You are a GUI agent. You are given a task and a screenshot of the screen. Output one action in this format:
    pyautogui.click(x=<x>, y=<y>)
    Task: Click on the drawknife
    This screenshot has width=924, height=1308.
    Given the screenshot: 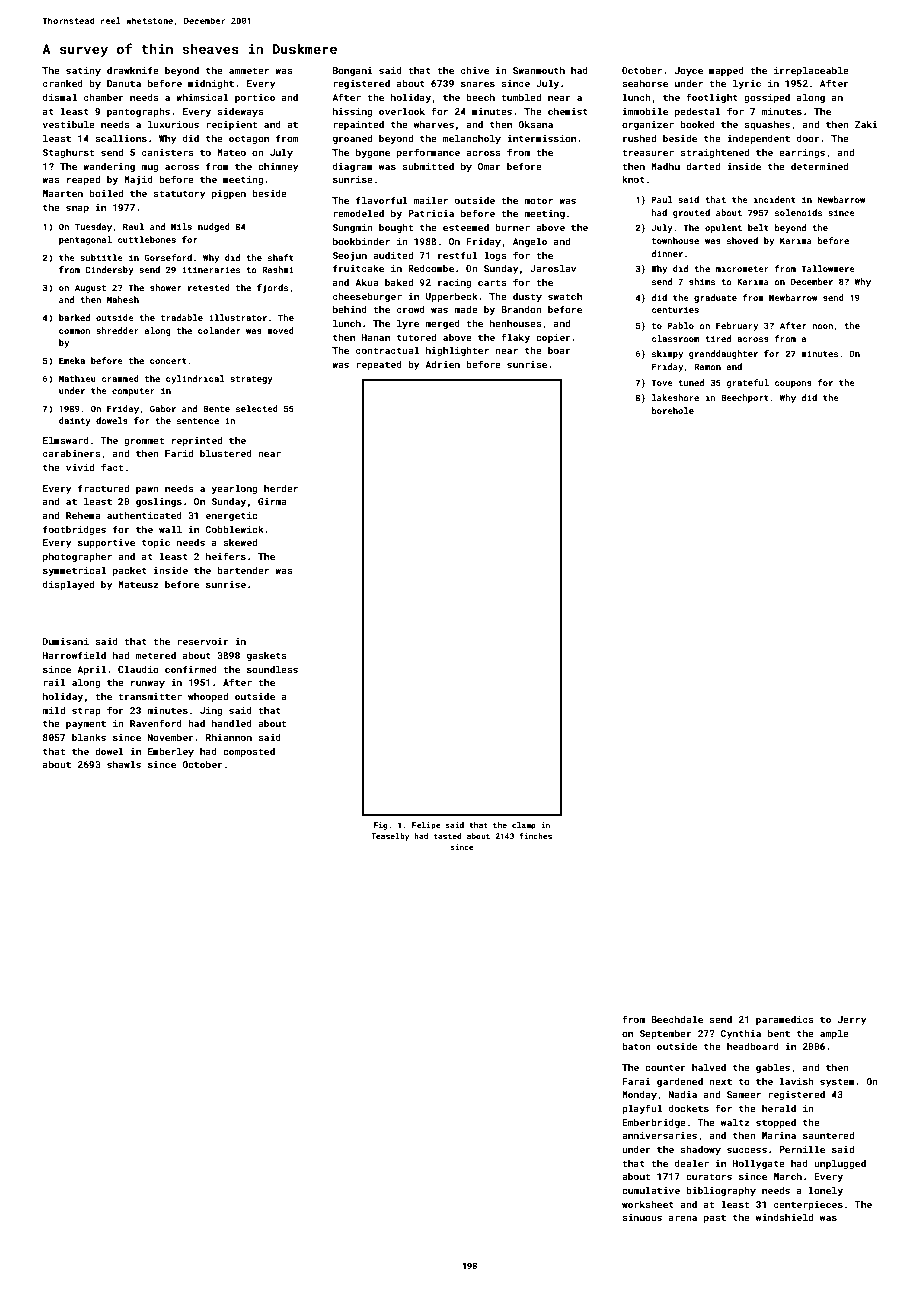 What is the action you would take?
    pyautogui.click(x=133, y=70)
